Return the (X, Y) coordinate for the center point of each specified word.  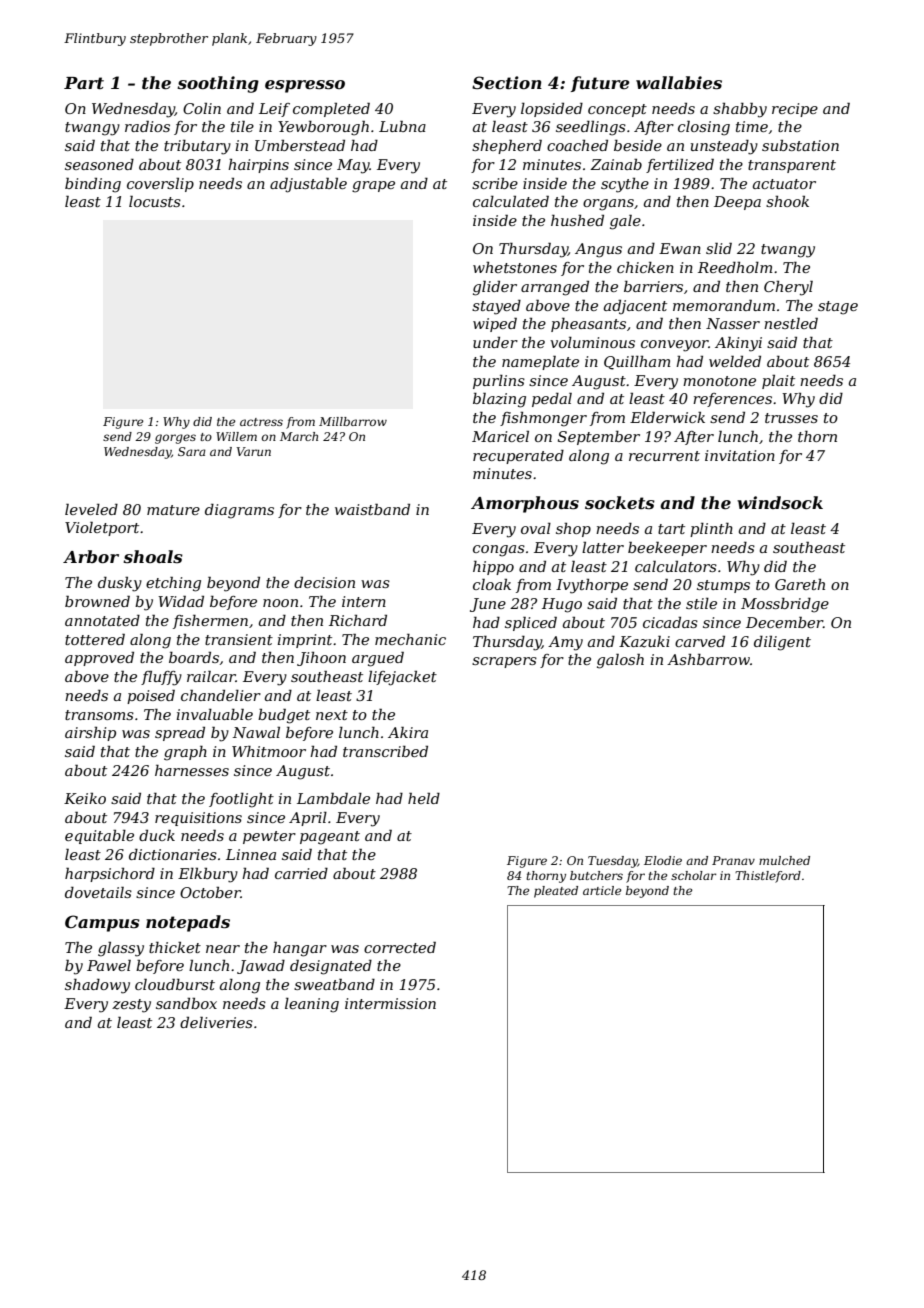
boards (194, 657)
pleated (556, 892)
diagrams (239, 511)
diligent (782, 643)
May (353, 166)
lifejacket (402, 678)
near (223, 949)
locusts (155, 201)
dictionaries (173, 854)
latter (603, 547)
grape (373, 187)
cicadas (670, 622)
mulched (784, 860)
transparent (792, 166)
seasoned (99, 164)
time (752, 126)
